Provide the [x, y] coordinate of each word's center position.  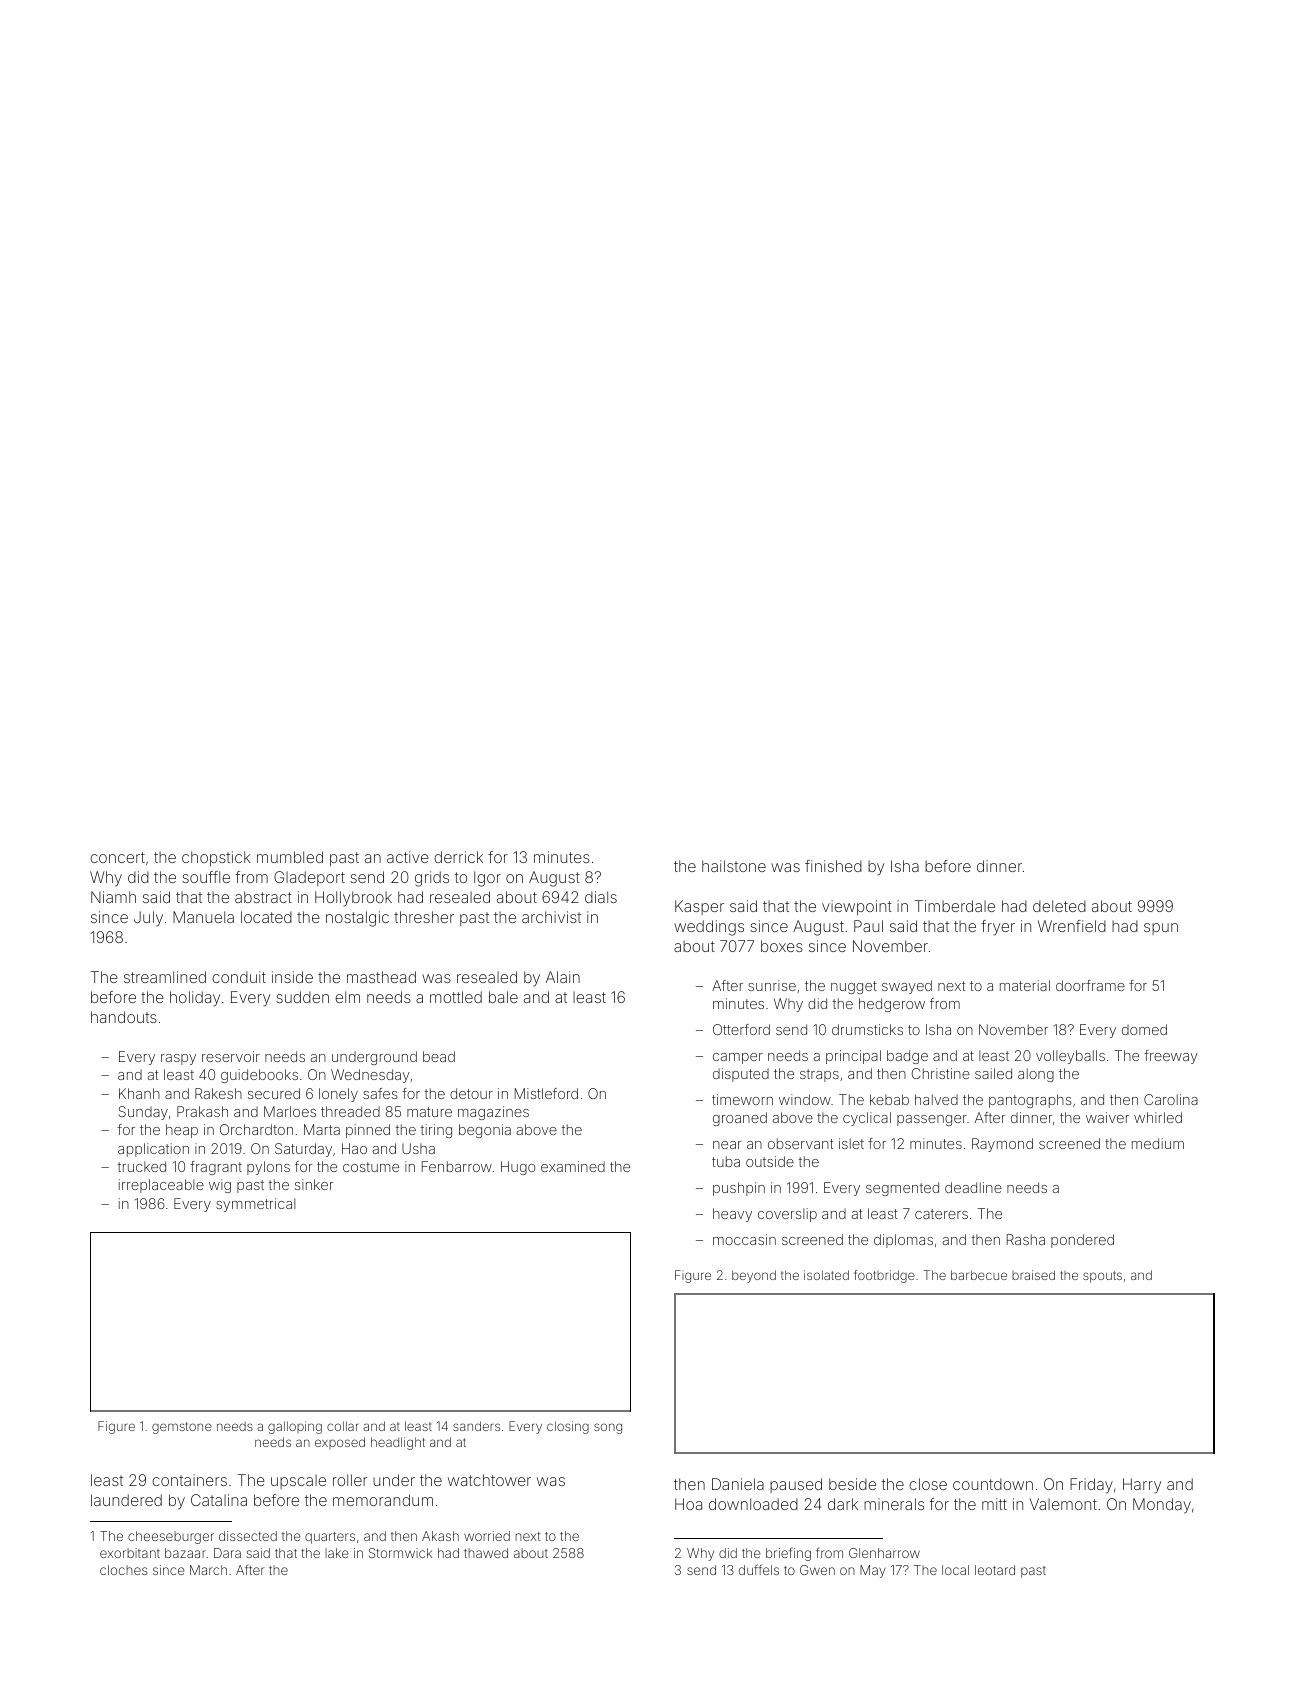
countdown [993, 1484]
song [608, 1428]
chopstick [216, 858]
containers [189, 1480]
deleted [1059, 906]
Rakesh [218, 1093]
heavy [732, 1215]
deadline [973, 1187]
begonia [485, 1131]
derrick [458, 857]
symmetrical [255, 1205]
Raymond [1002, 1145]
